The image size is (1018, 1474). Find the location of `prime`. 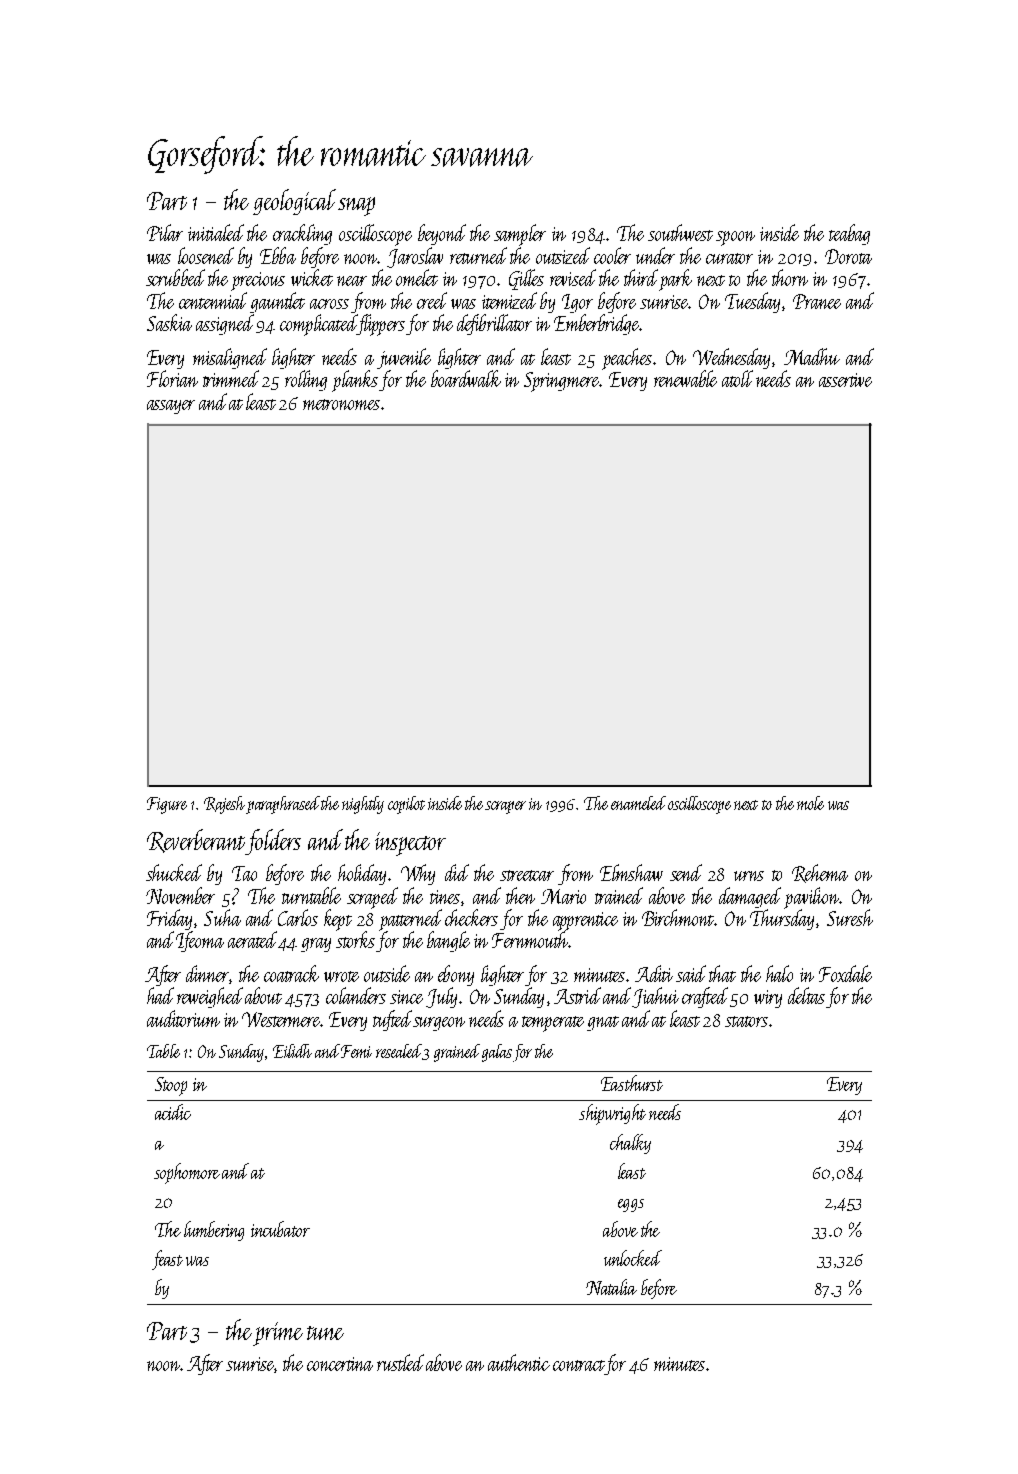

prime is located at coordinates (278, 1334).
